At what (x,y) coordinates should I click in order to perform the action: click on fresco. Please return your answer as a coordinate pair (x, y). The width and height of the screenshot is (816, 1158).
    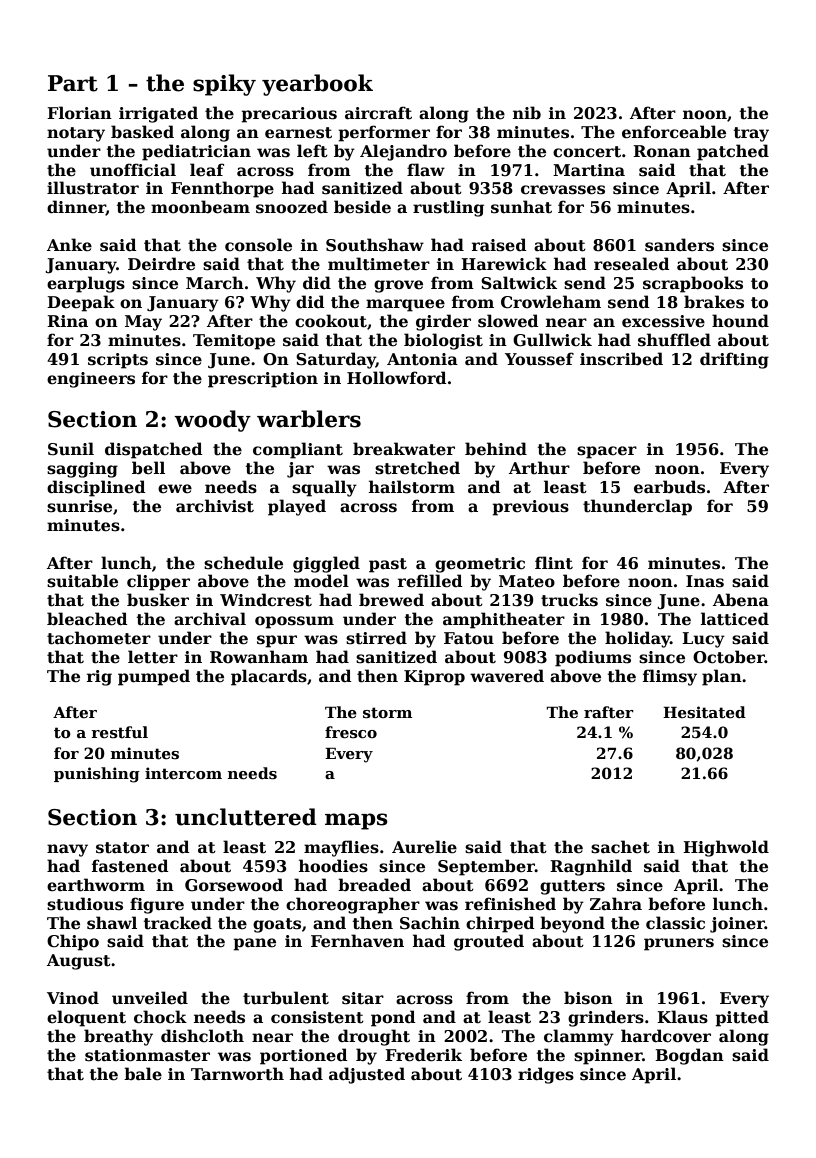
    Looking at the image, I should click on (351, 732).
